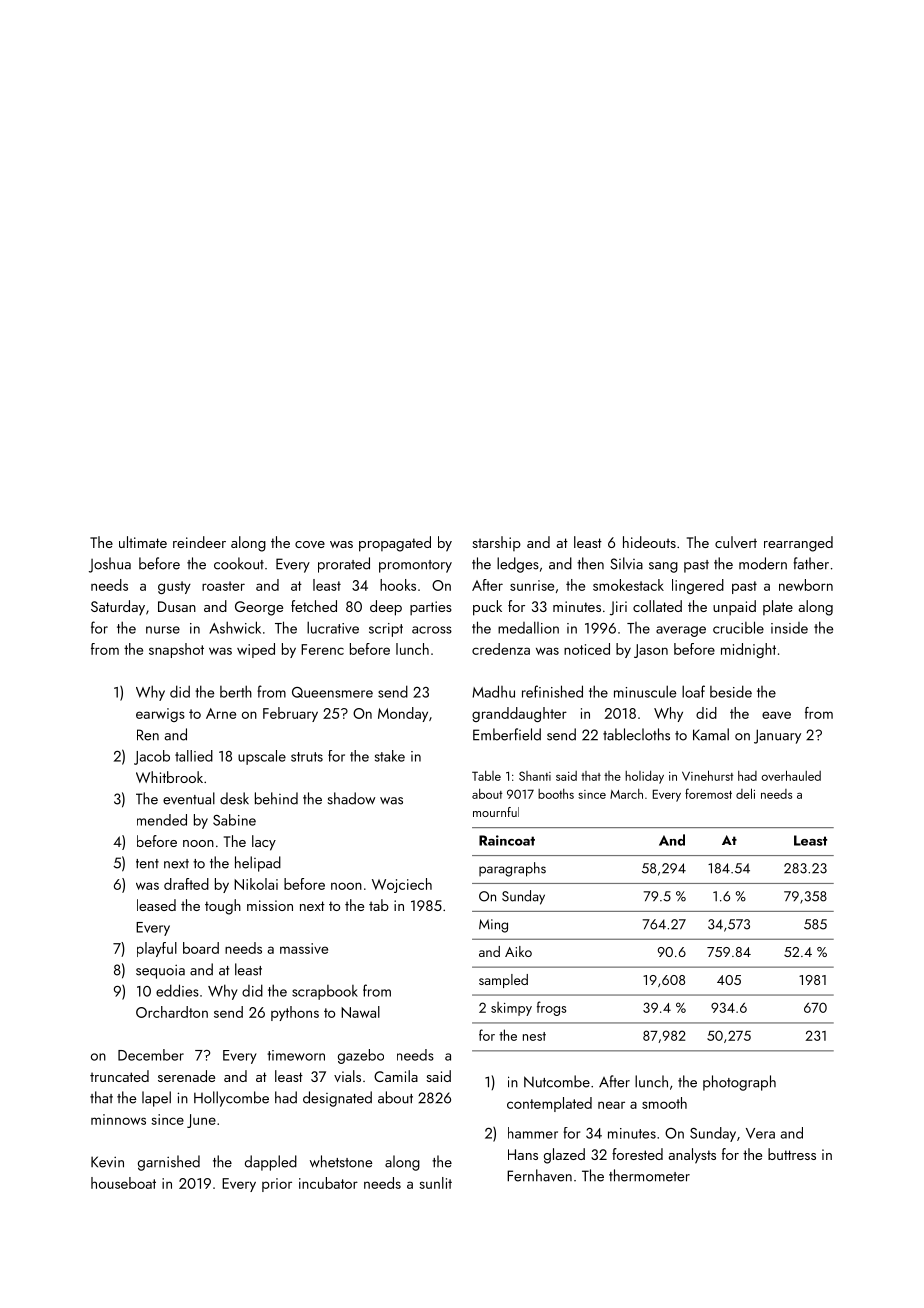 The width and height of the image is (924, 1308). I want to click on truncated, so click(119, 1076).
